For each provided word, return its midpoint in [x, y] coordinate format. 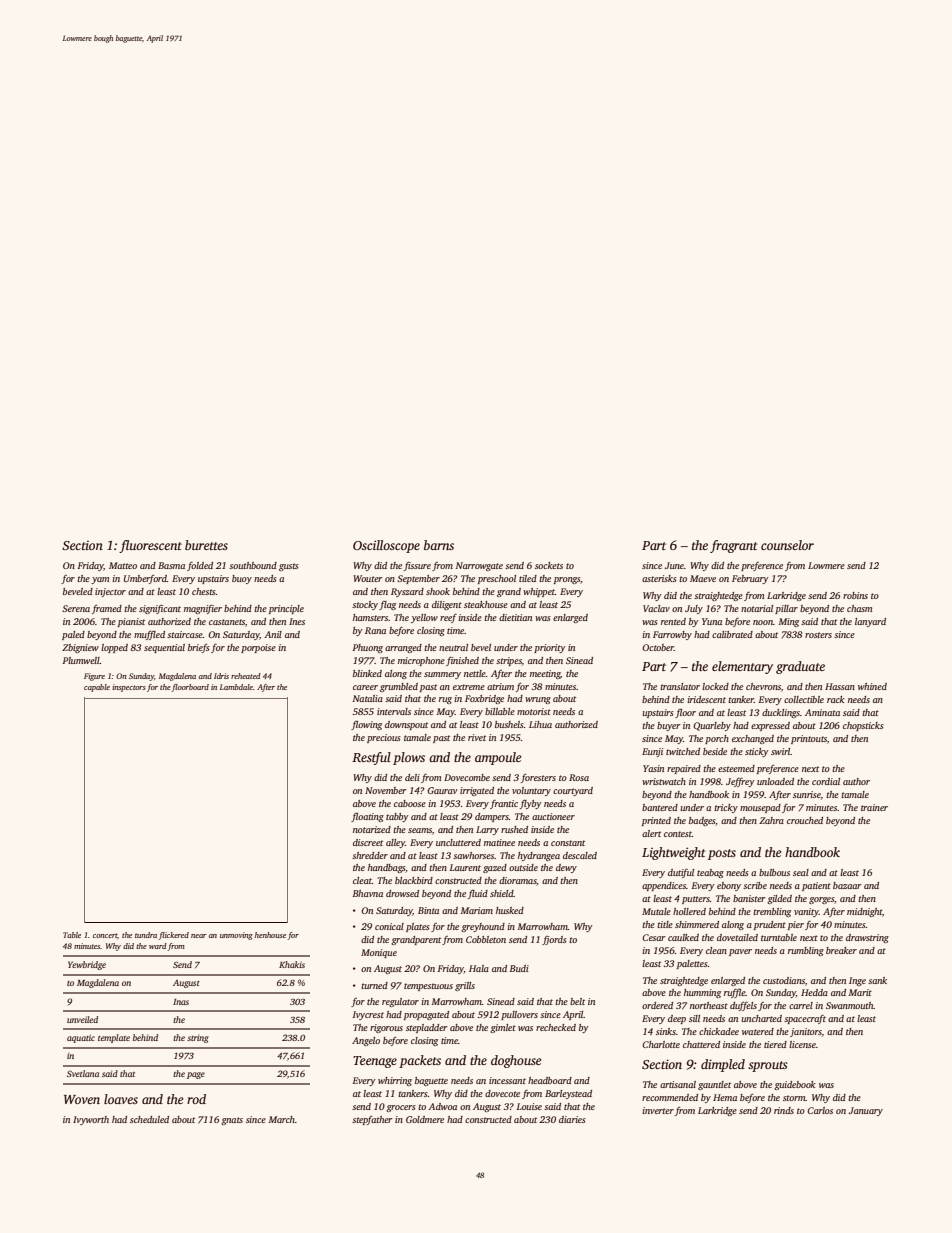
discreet [368, 842]
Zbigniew [80, 648]
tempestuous [428, 987]
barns [439, 545]
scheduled [149, 1119]
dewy [566, 868]
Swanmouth [850, 1005]
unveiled [82, 1019]
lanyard [870, 622]
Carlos [820, 1110]
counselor [787, 545]
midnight [864, 912]
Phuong [367, 648]
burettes [206, 545]
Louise [529, 1106]
